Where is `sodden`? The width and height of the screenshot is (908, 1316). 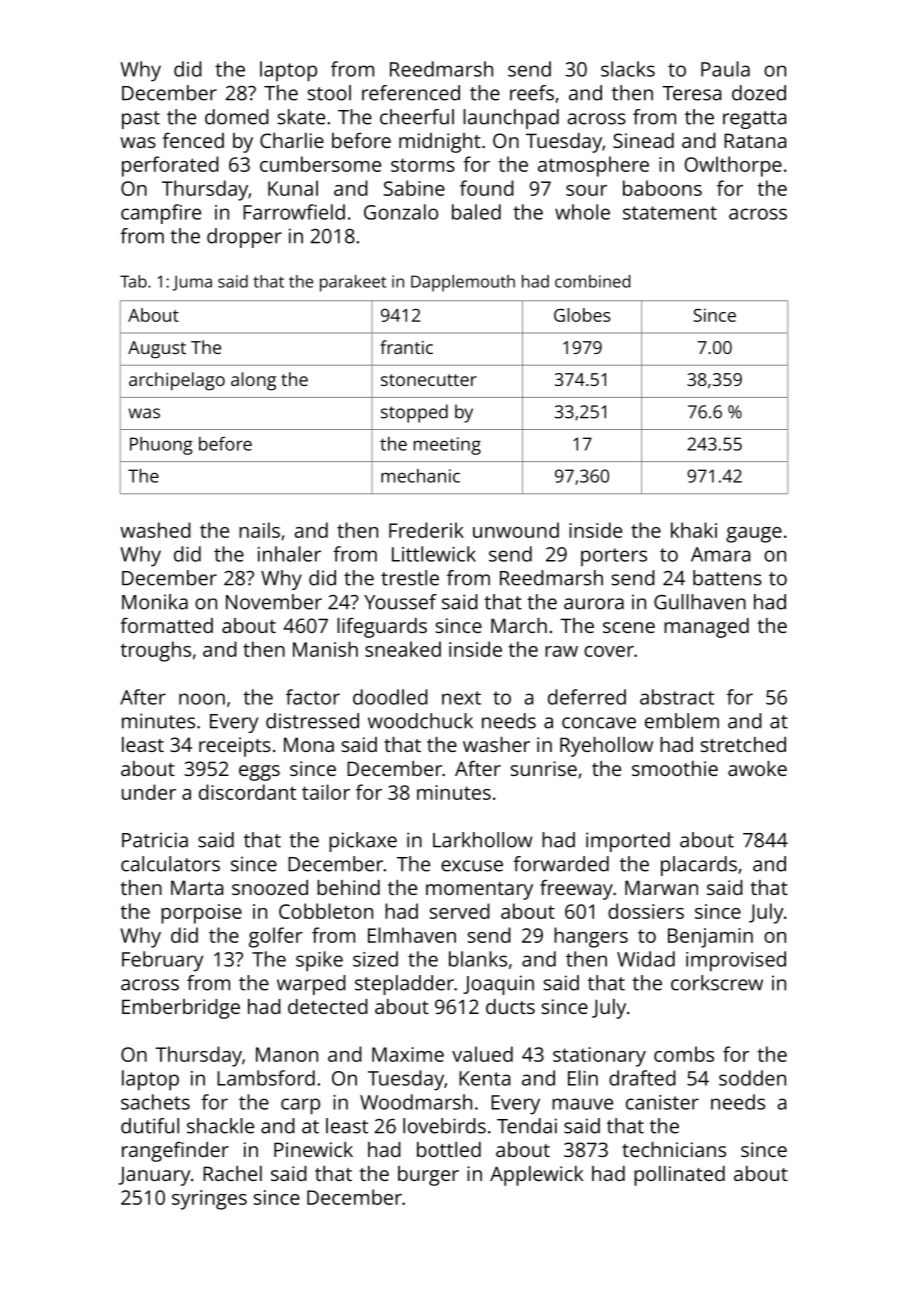 sodden is located at coordinates (752, 1078).
